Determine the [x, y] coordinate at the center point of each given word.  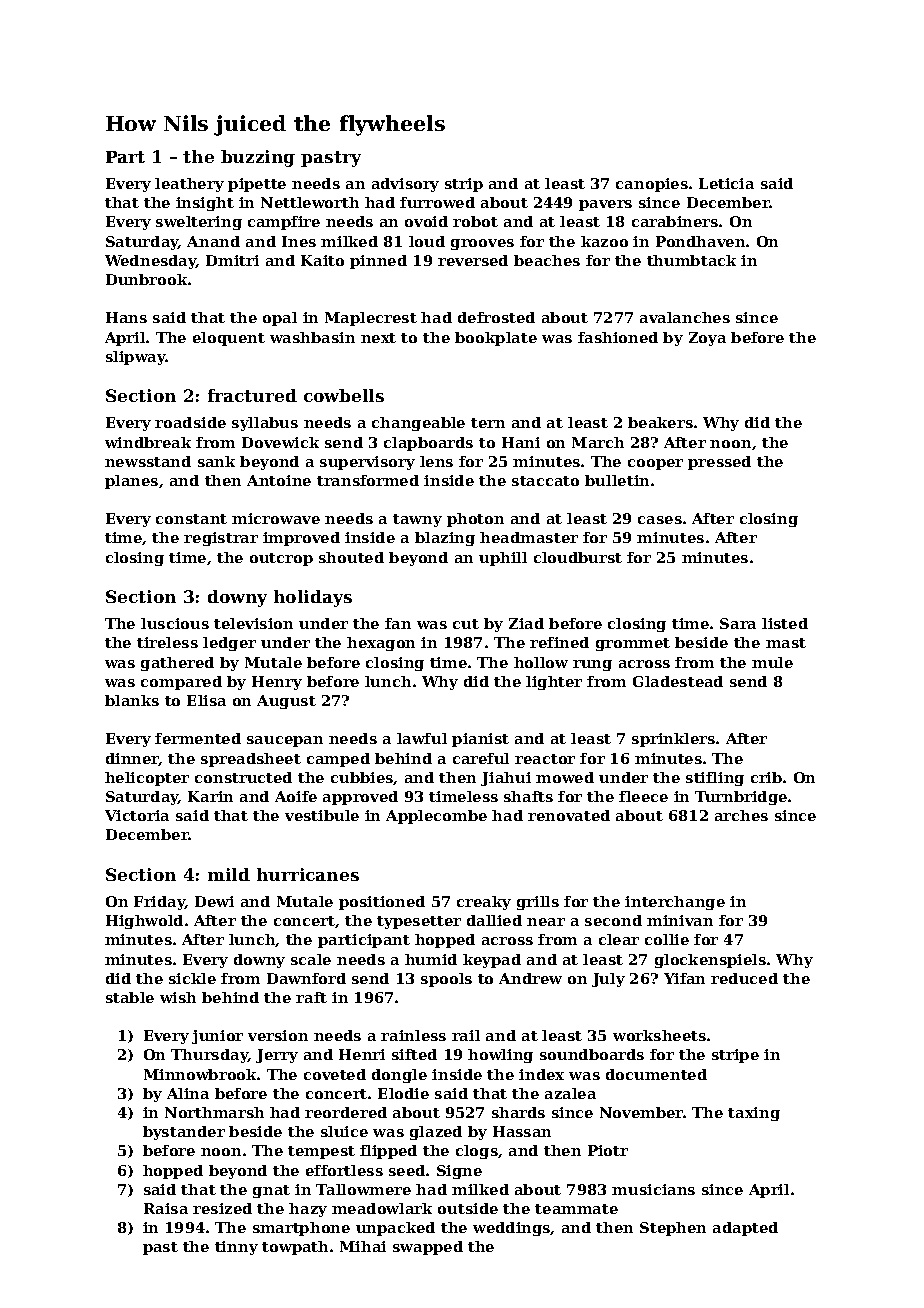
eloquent [229, 339]
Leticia [726, 183]
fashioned [618, 337]
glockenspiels [710, 961]
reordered [346, 1112]
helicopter [147, 779]
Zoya [707, 339]
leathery [189, 185]
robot [475, 221]
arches [741, 815]
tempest [321, 1152]
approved [360, 798]
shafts [528, 796]
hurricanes [308, 874]
